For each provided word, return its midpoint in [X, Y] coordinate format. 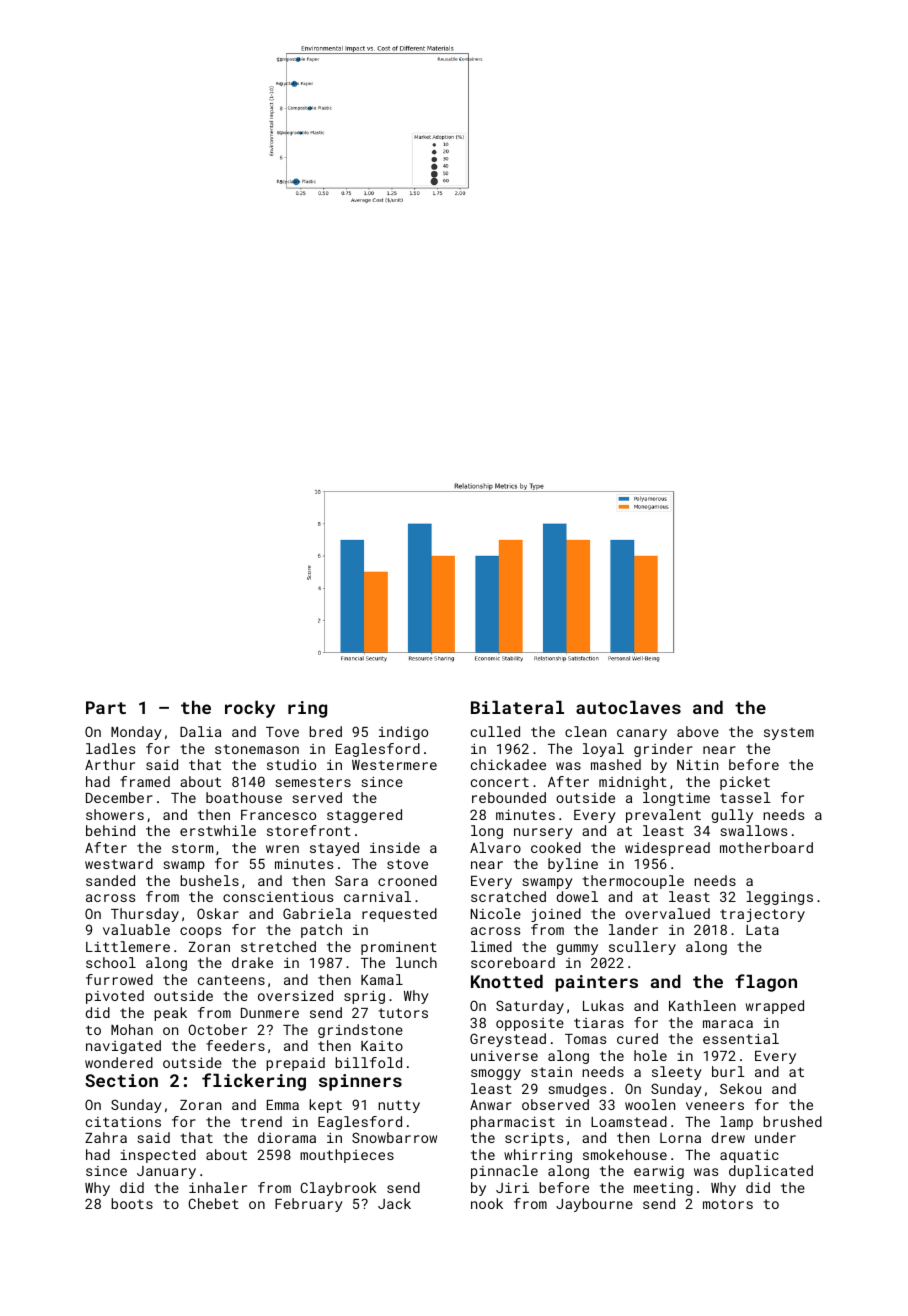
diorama [287, 1137]
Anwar [491, 1105]
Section [121, 1080]
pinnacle [504, 1172]
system [789, 733]
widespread [667, 849]
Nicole [496, 913]
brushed [792, 1121]
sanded [110, 880]
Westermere [394, 765]
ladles [110, 748]
